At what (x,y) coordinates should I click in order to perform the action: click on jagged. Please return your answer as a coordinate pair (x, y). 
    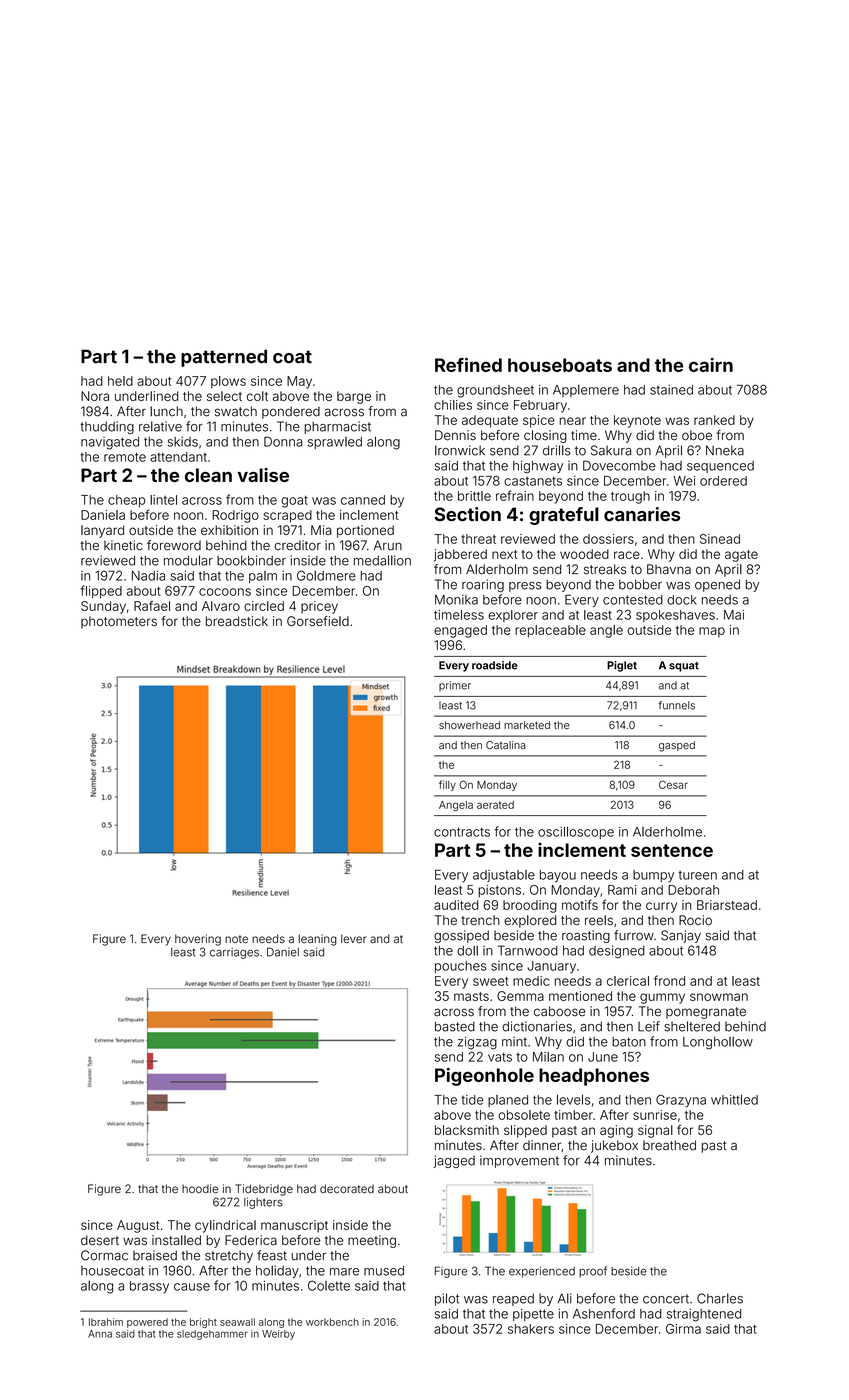
    Looking at the image, I should click on (454, 1161).
